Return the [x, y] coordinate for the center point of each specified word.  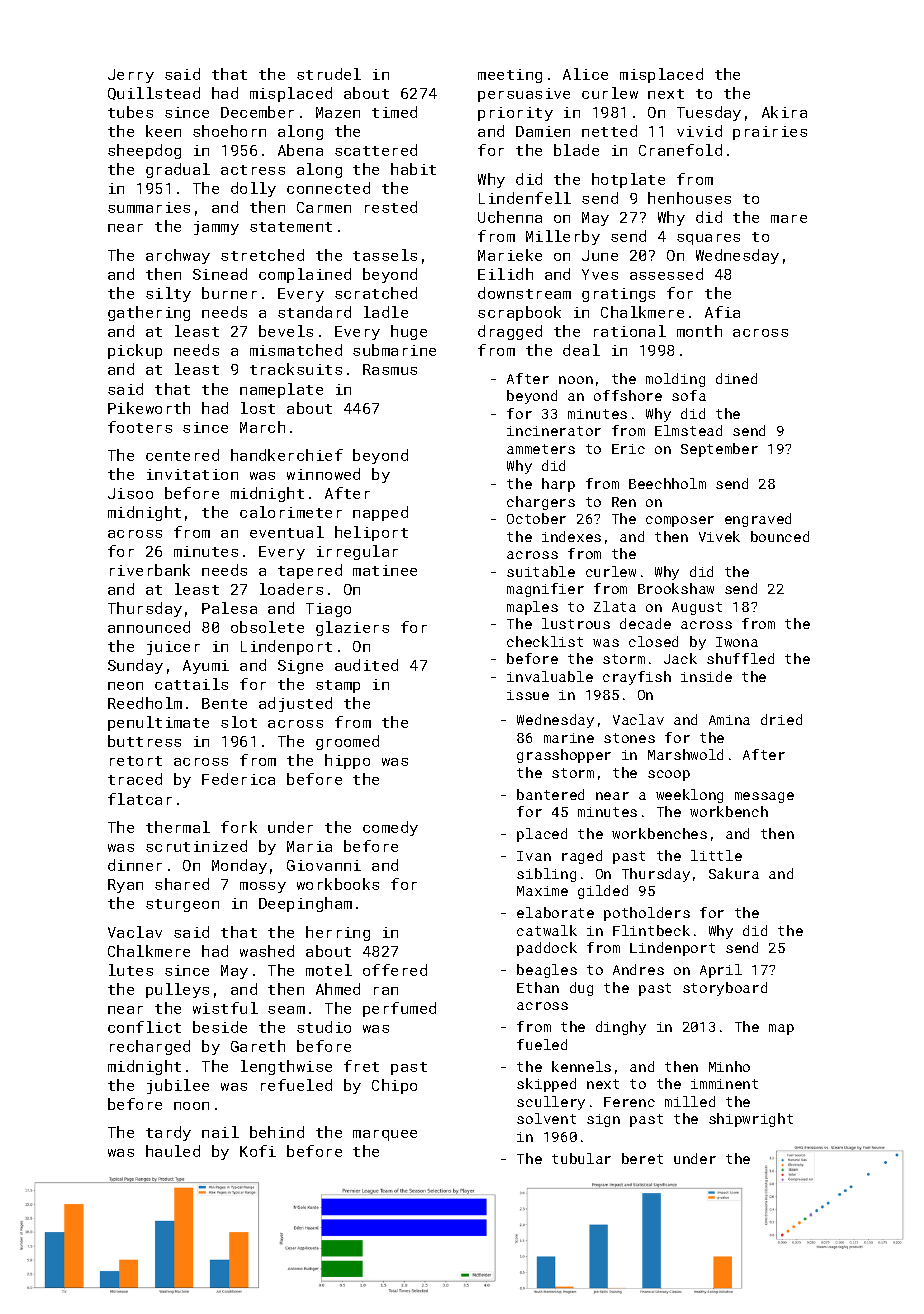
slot [239, 722]
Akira [784, 112]
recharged [150, 1047]
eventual [287, 532]
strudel [329, 74]
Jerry [131, 76]
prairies [770, 133]
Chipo [394, 1086]
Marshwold [685, 754]
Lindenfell [525, 198]
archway [178, 256]
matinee [385, 570]
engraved [758, 520]
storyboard [725, 989]
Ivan [534, 856]
